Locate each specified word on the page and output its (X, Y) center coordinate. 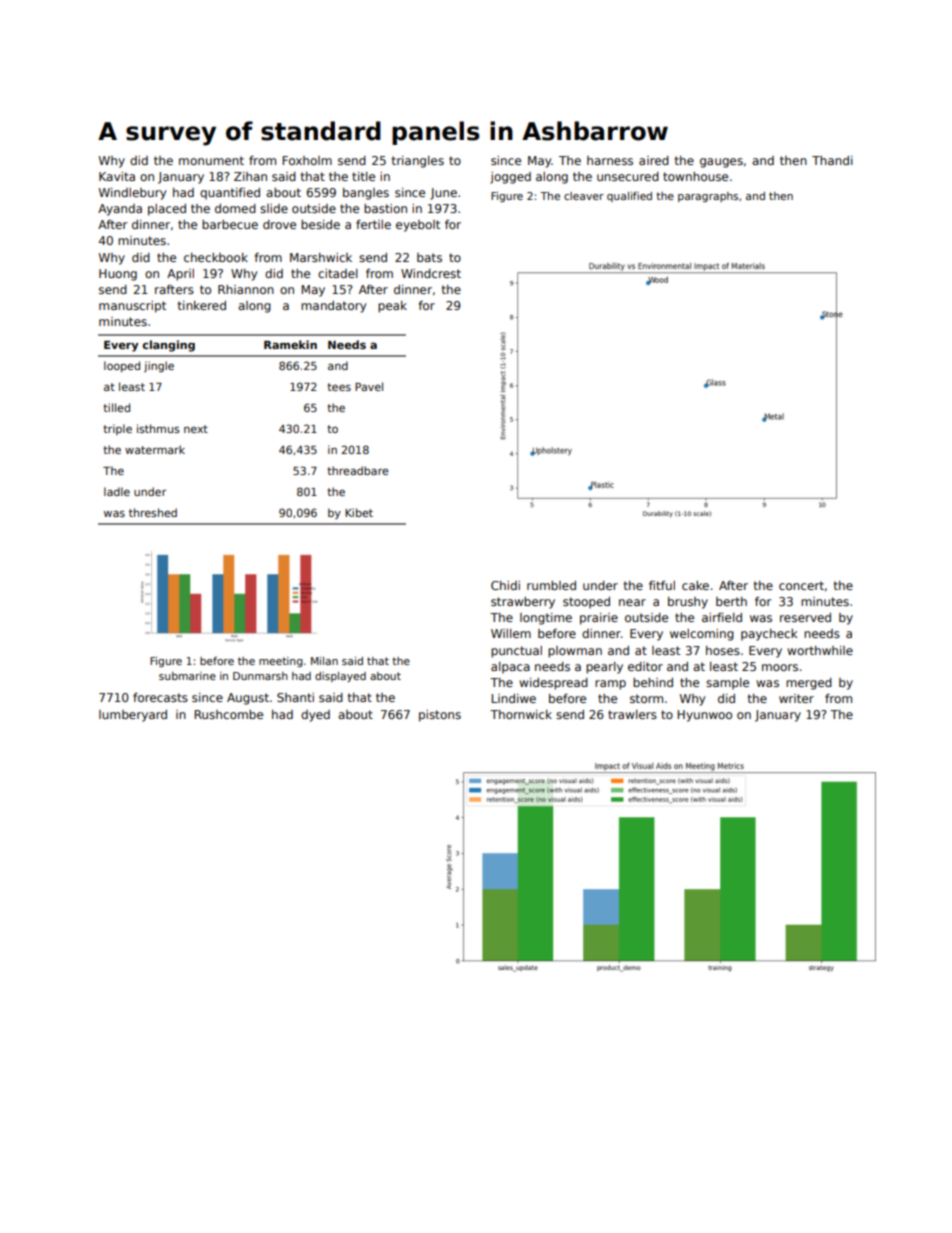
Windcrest (431, 273)
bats (429, 257)
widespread (553, 684)
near (632, 602)
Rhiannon (246, 289)
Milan (324, 661)
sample (727, 684)
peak (392, 307)
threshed (153, 512)
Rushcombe (229, 714)
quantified (230, 194)
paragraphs (708, 197)
